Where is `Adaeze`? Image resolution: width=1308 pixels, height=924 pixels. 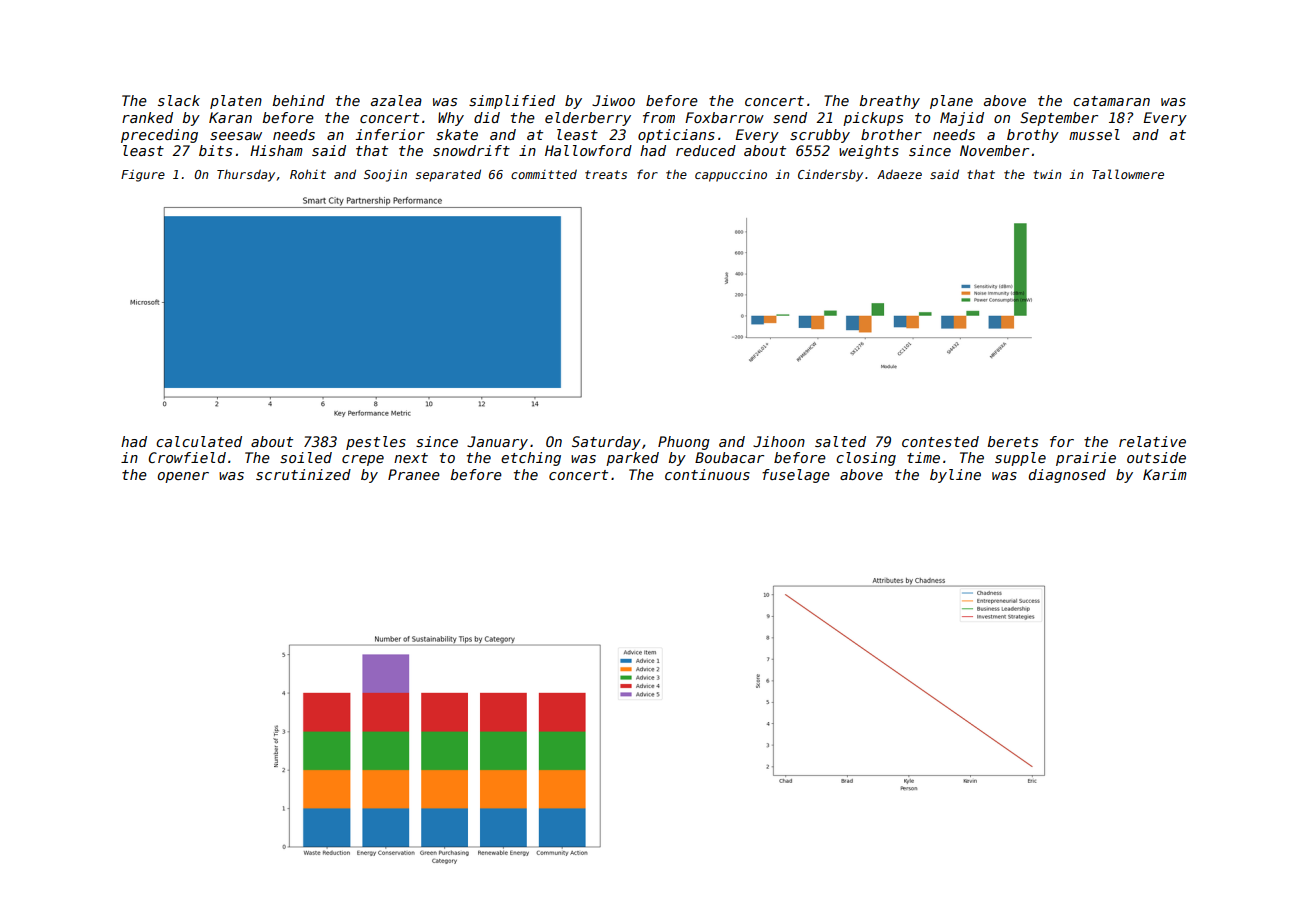
Adaeze is located at coordinates (899, 174).
